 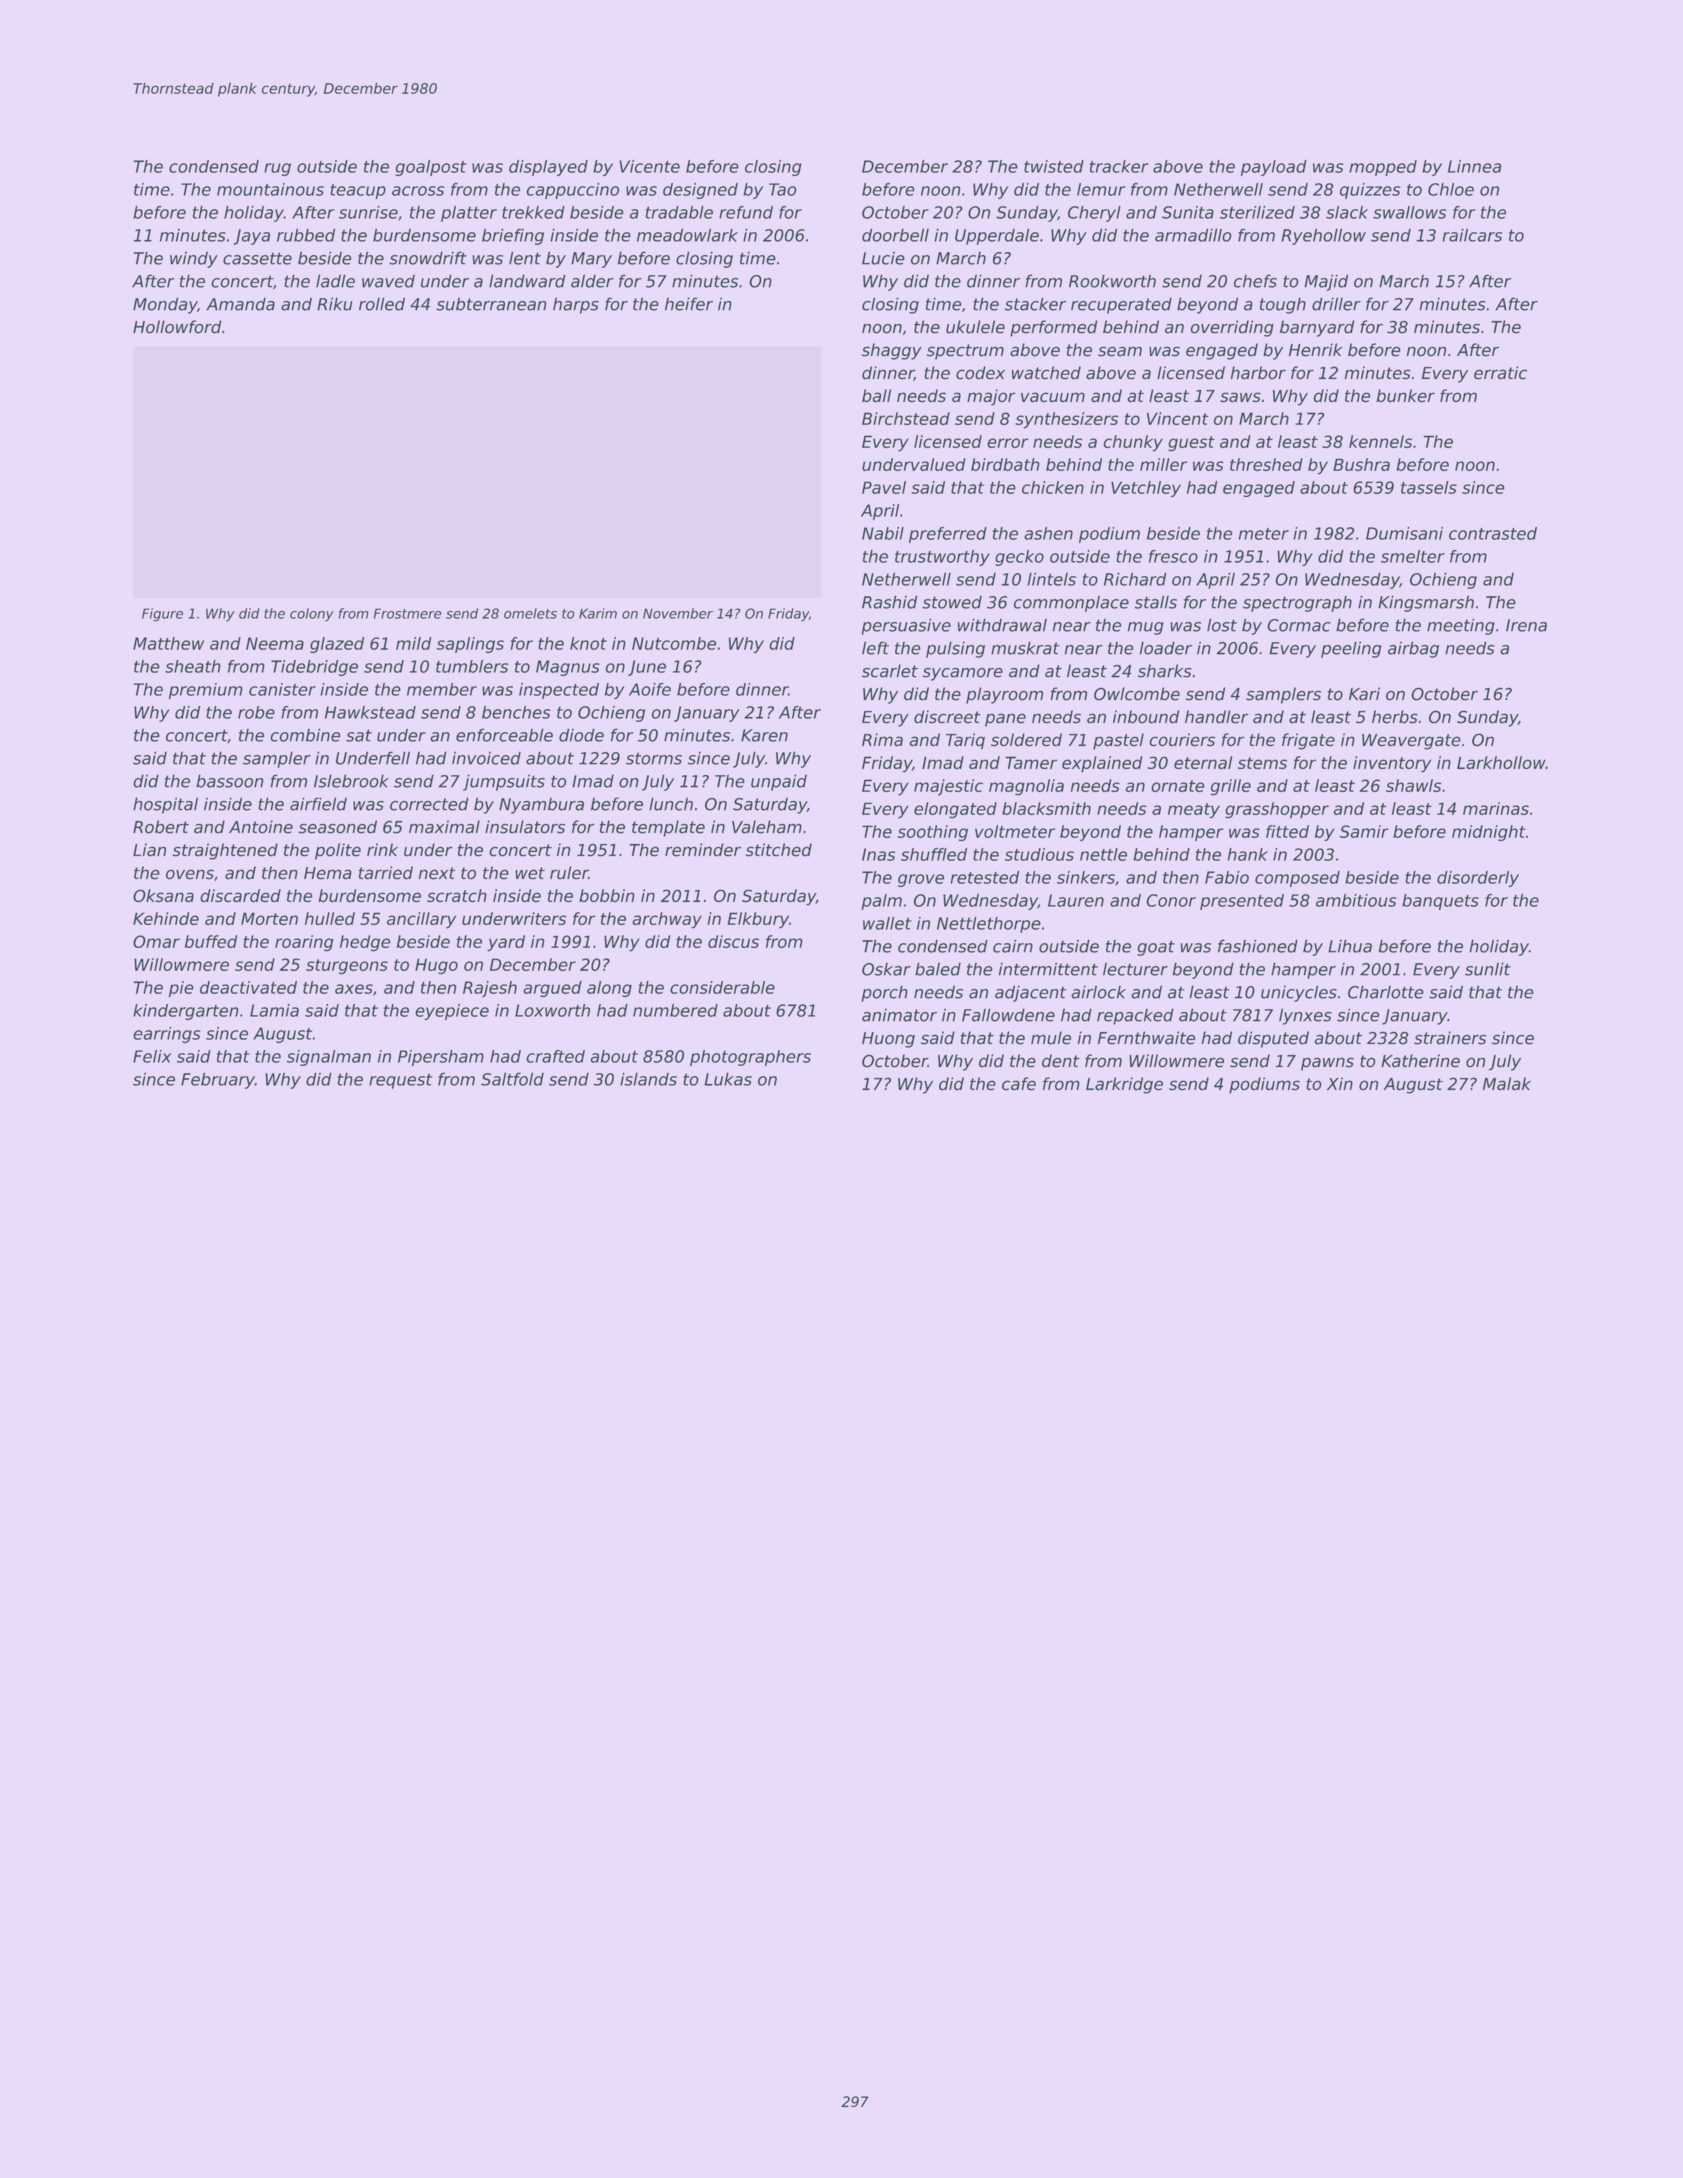 What do you see at coordinates (1451, 189) in the screenshot?
I see `Chloe` at bounding box center [1451, 189].
